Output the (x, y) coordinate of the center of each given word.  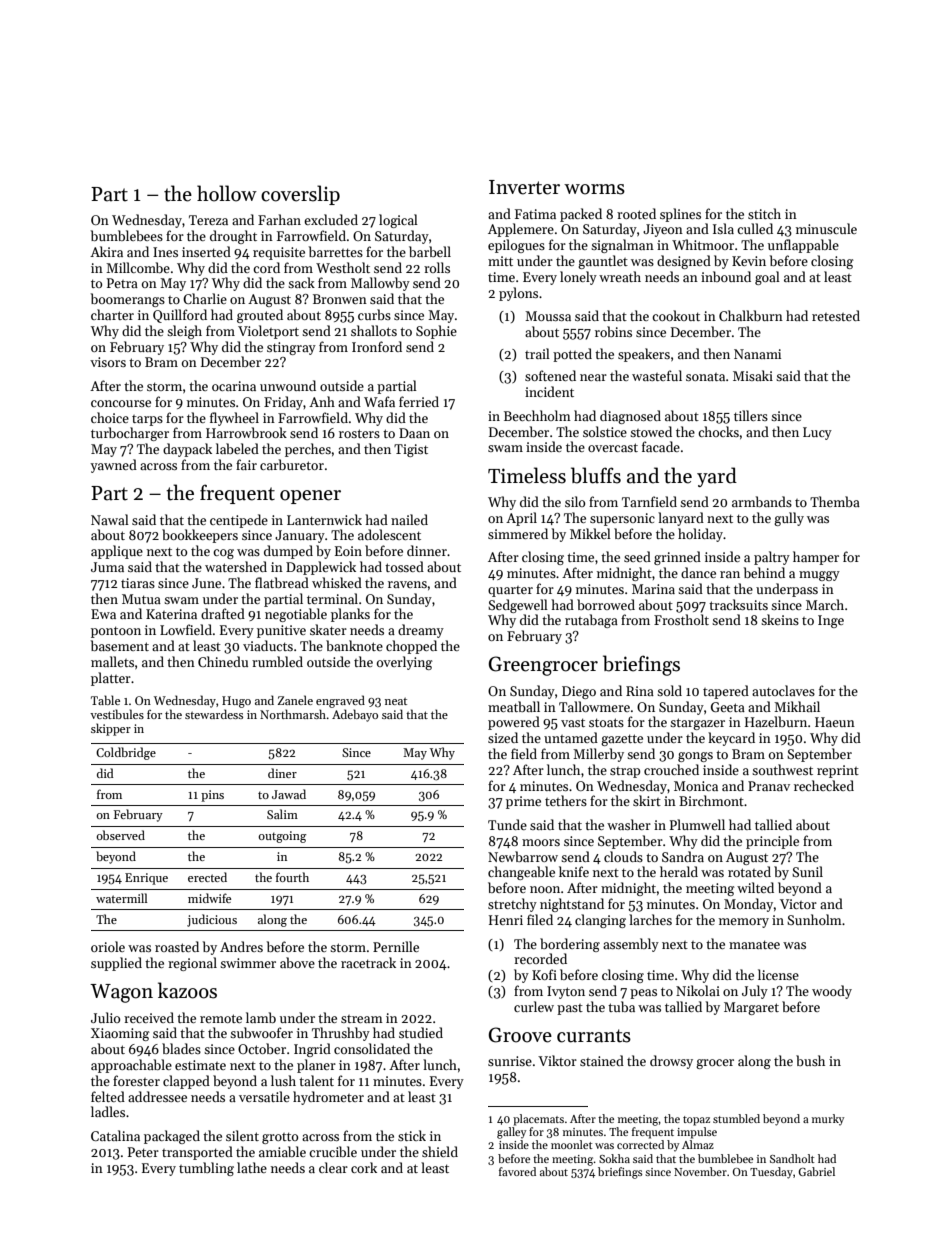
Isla (723, 228)
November (700, 1171)
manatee (754, 944)
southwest (782, 769)
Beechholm (537, 415)
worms (594, 189)
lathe (252, 1167)
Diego (579, 692)
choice (110, 417)
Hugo (236, 702)
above (297, 962)
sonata (705, 377)
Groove (520, 1035)
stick (412, 1135)
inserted (206, 251)
